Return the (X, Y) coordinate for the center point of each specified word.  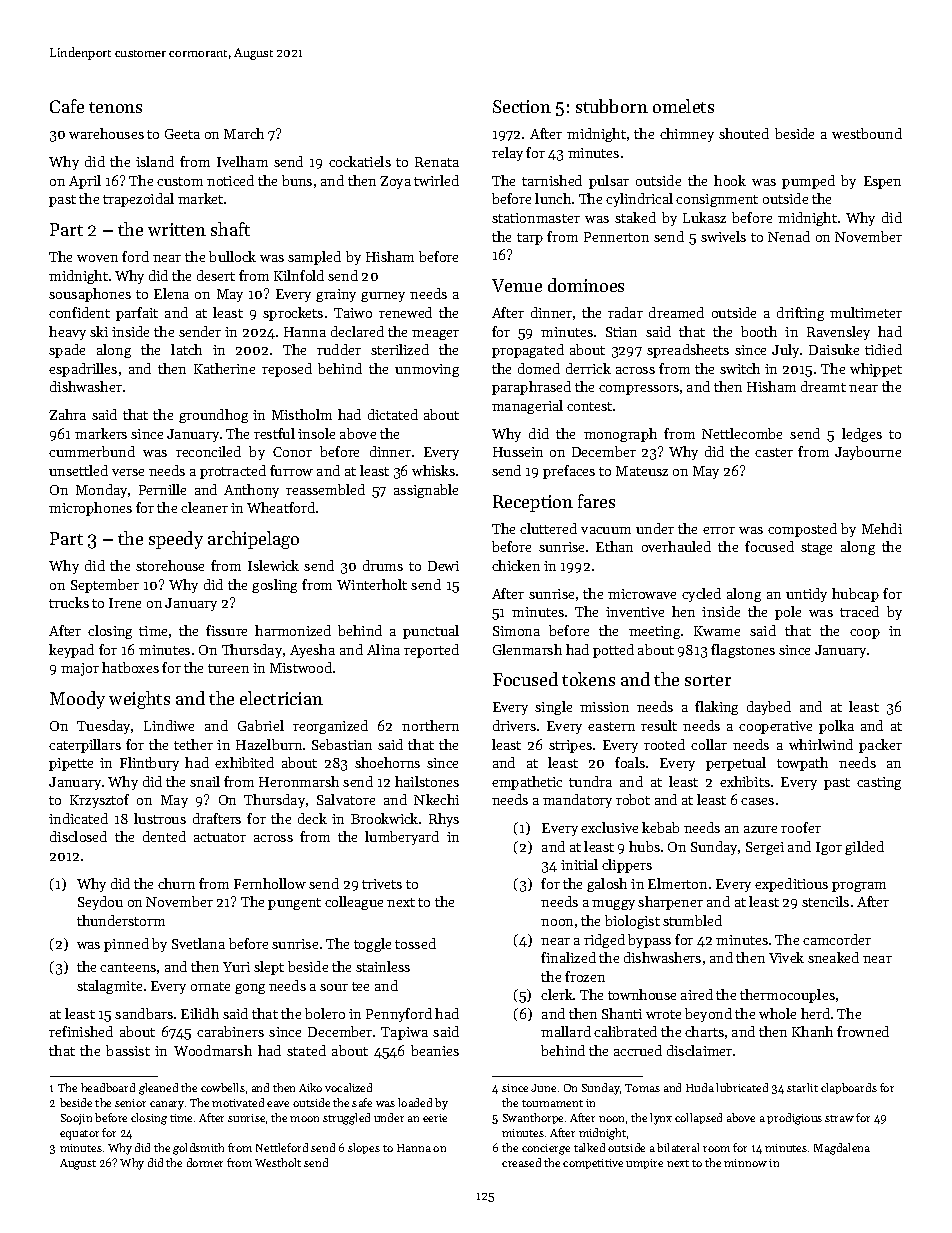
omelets (683, 106)
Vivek (786, 957)
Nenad (789, 236)
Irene (125, 603)
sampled (314, 258)
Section (522, 106)
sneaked (833, 957)
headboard (108, 1087)
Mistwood (301, 667)
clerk (557, 994)
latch (186, 349)
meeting (654, 632)
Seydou (100, 903)
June (543, 1088)
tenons (115, 107)
